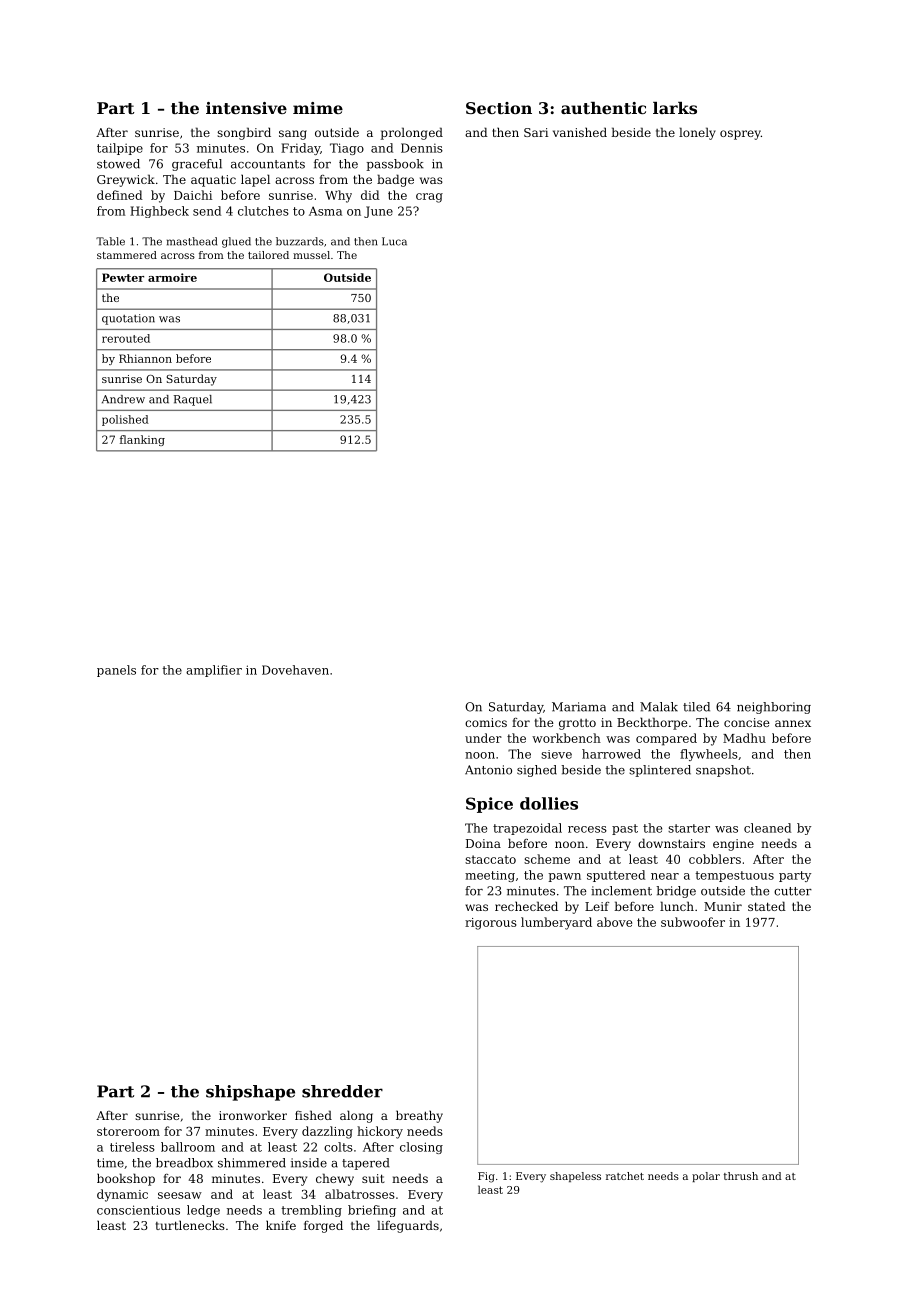  What do you see at coordinates (246, 108) in the document?
I see `intensive` at bounding box center [246, 108].
